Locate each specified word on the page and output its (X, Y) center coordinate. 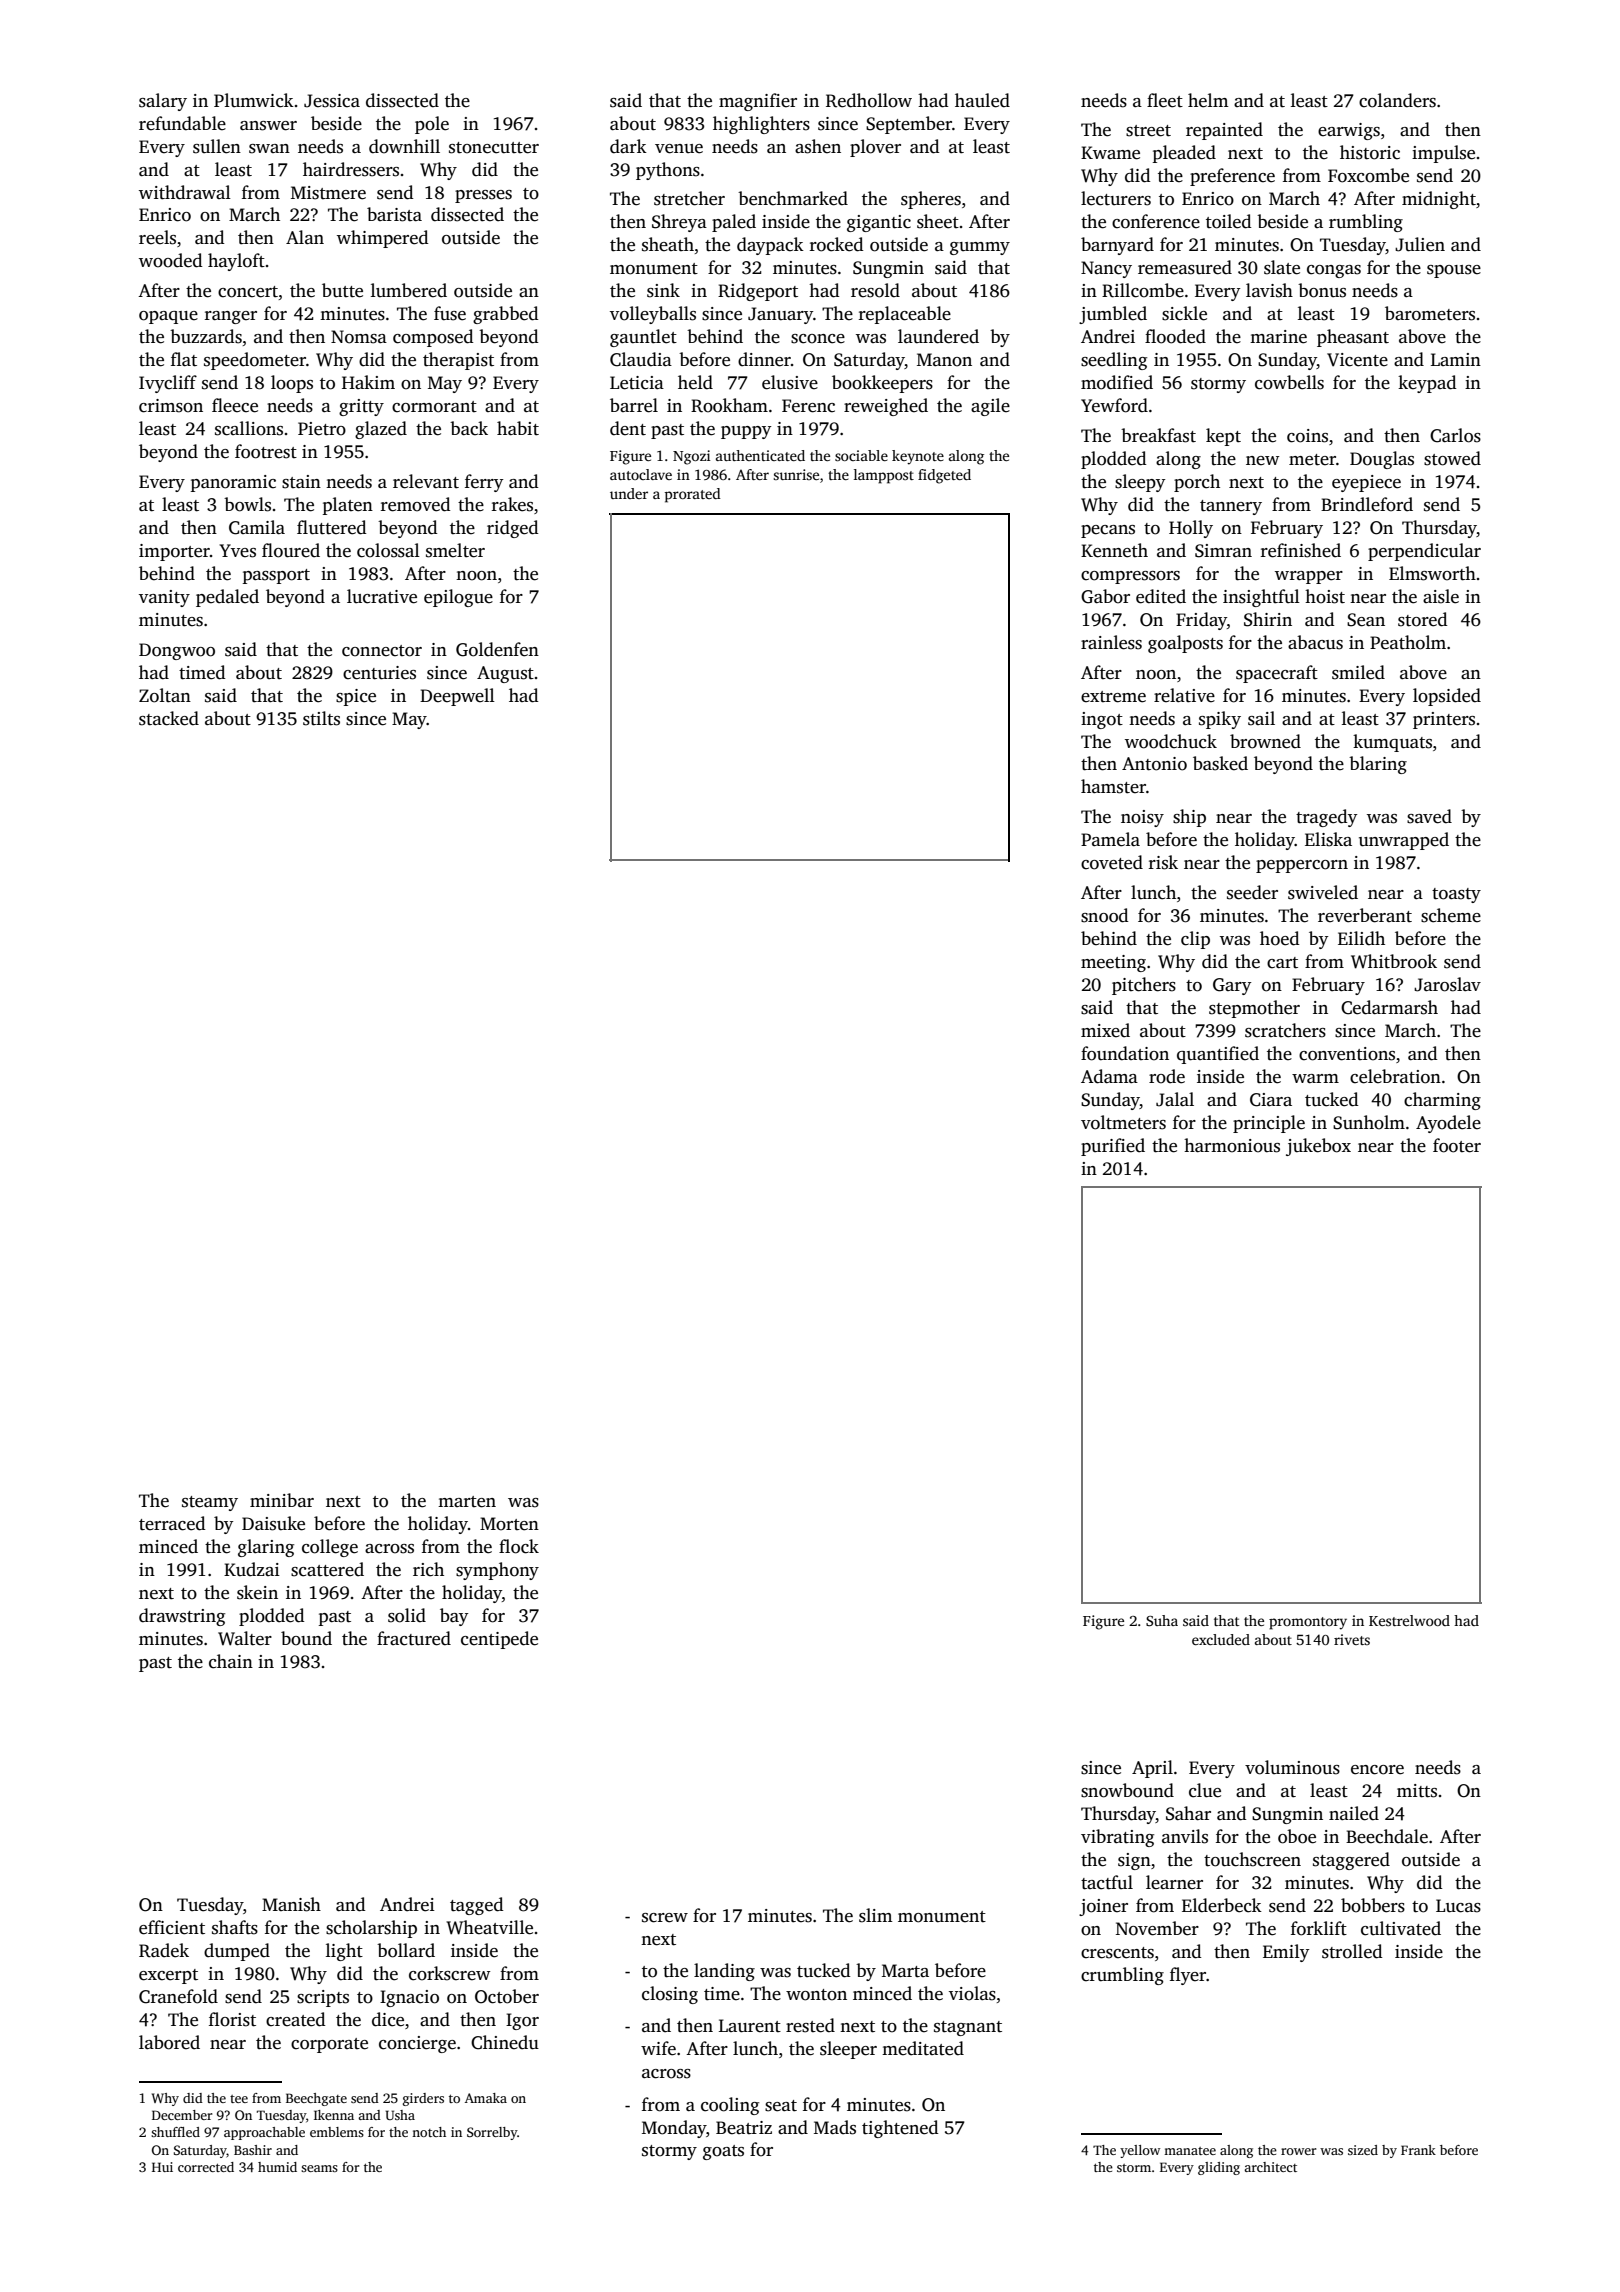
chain (231, 1661)
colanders (1397, 100)
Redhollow (869, 100)
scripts (323, 1998)
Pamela (1110, 839)
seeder (1252, 892)
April (1152, 1769)
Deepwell (457, 697)
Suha (1162, 1620)
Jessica (332, 101)
